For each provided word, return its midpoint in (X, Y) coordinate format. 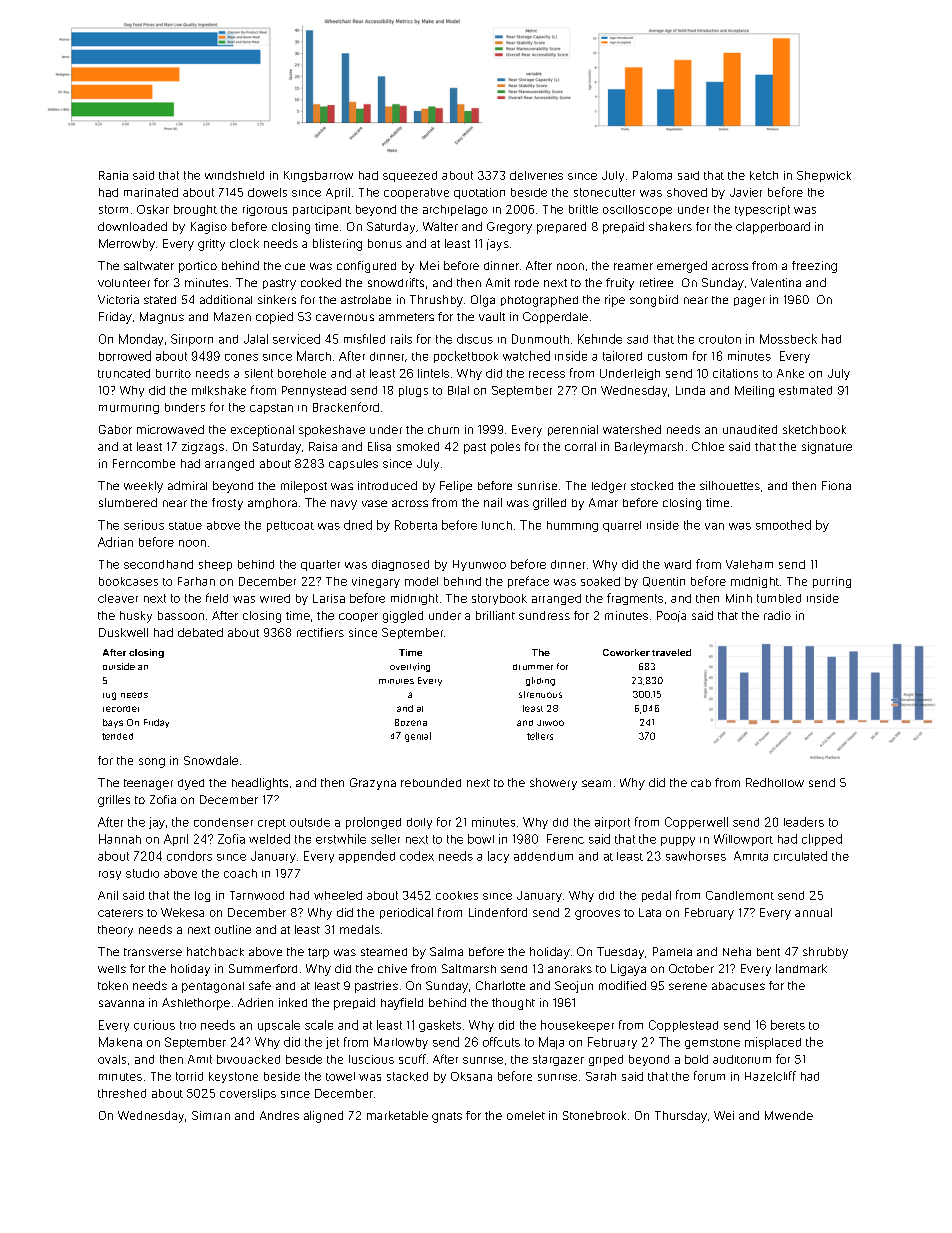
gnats (447, 1117)
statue (185, 526)
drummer (533, 667)
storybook (499, 599)
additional (226, 299)
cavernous (345, 317)
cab (701, 783)
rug (109, 696)
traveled (671, 652)
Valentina (776, 282)
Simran (211, 1115)
